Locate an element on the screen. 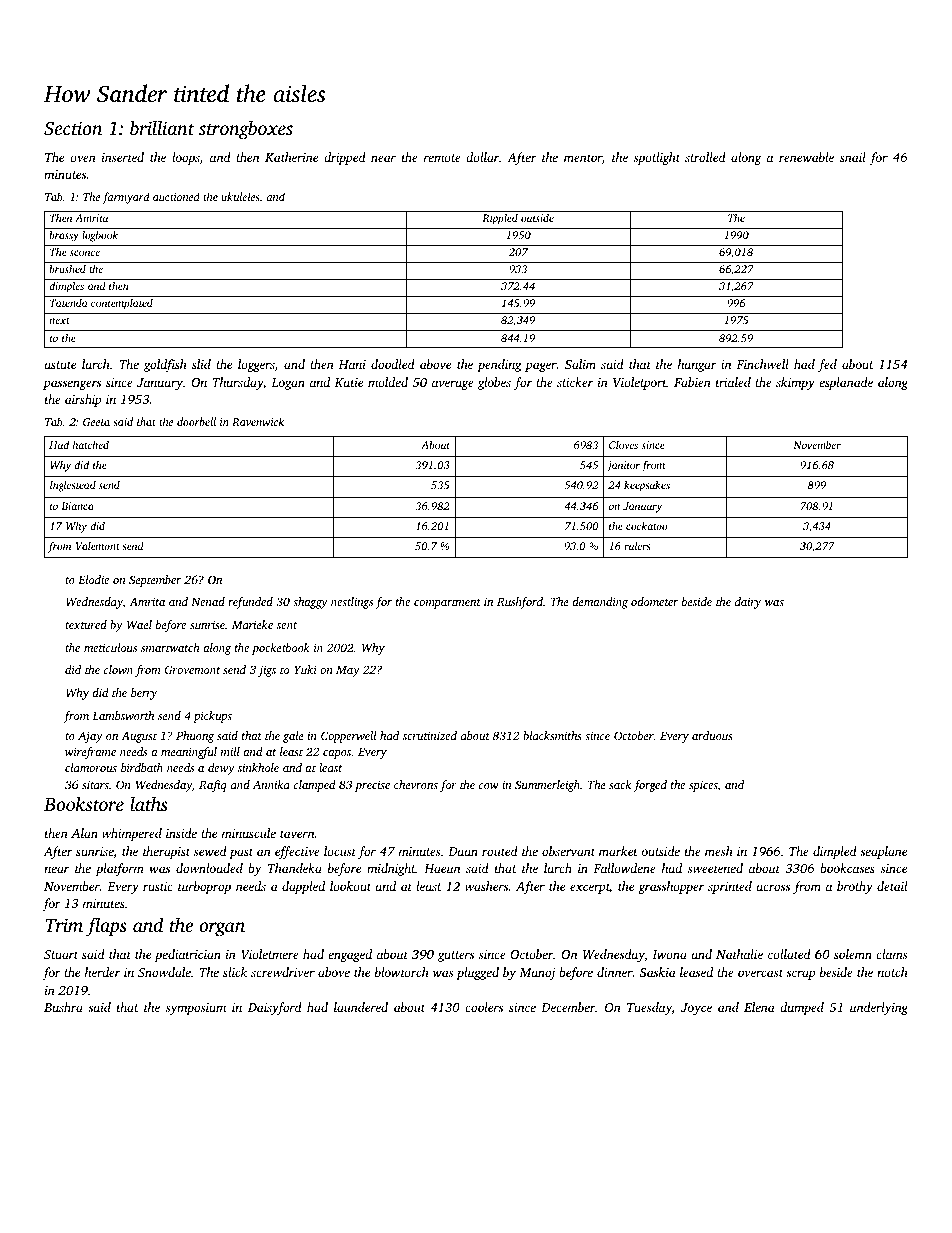  arduous is located at coordinates (712, 735).
